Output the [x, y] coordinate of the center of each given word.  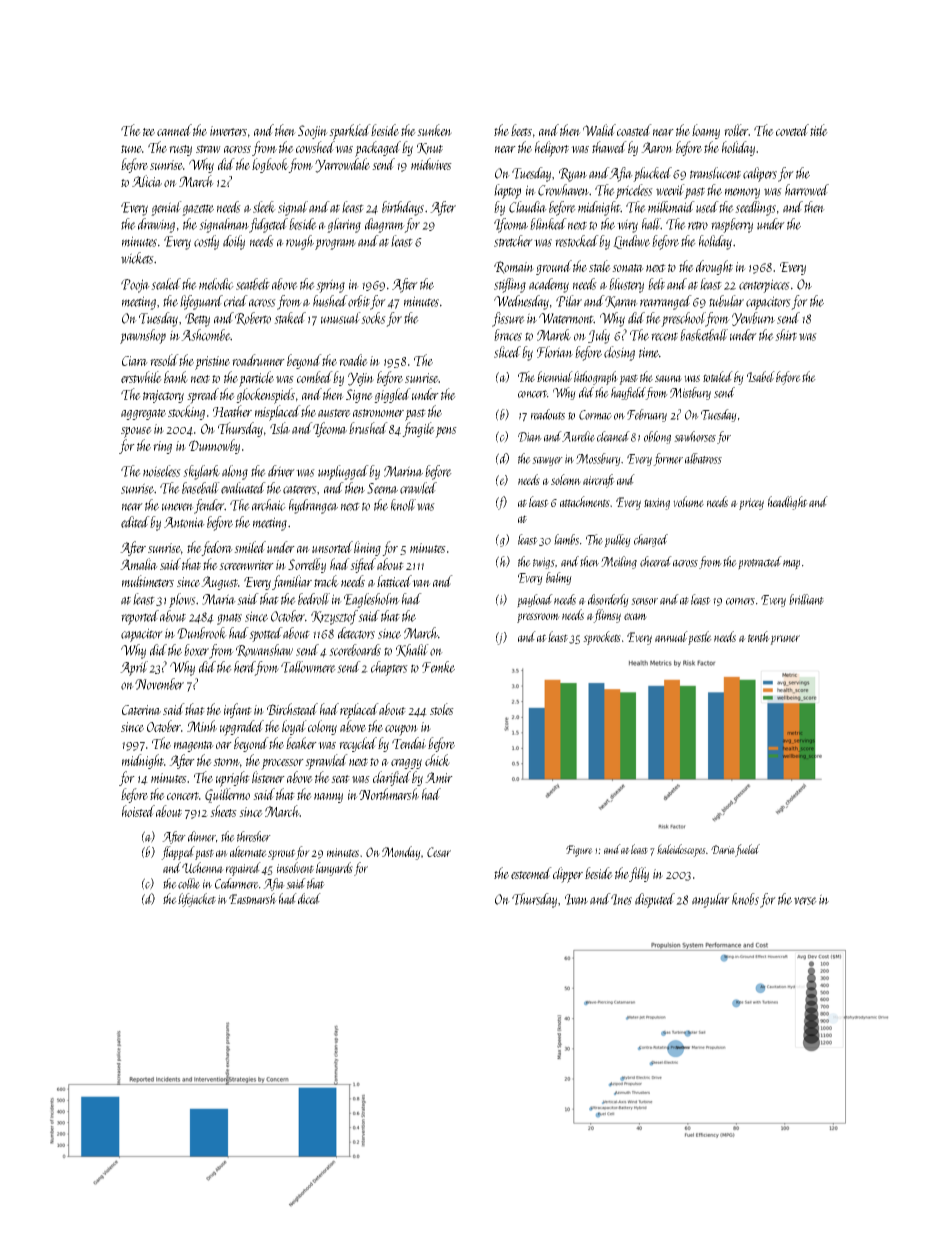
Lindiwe [631, 242]
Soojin [313, 132]
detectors [356, 633]
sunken [434, 130]
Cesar [439, 852]
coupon [401, 730]
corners [740, 601]
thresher [254, 836]
